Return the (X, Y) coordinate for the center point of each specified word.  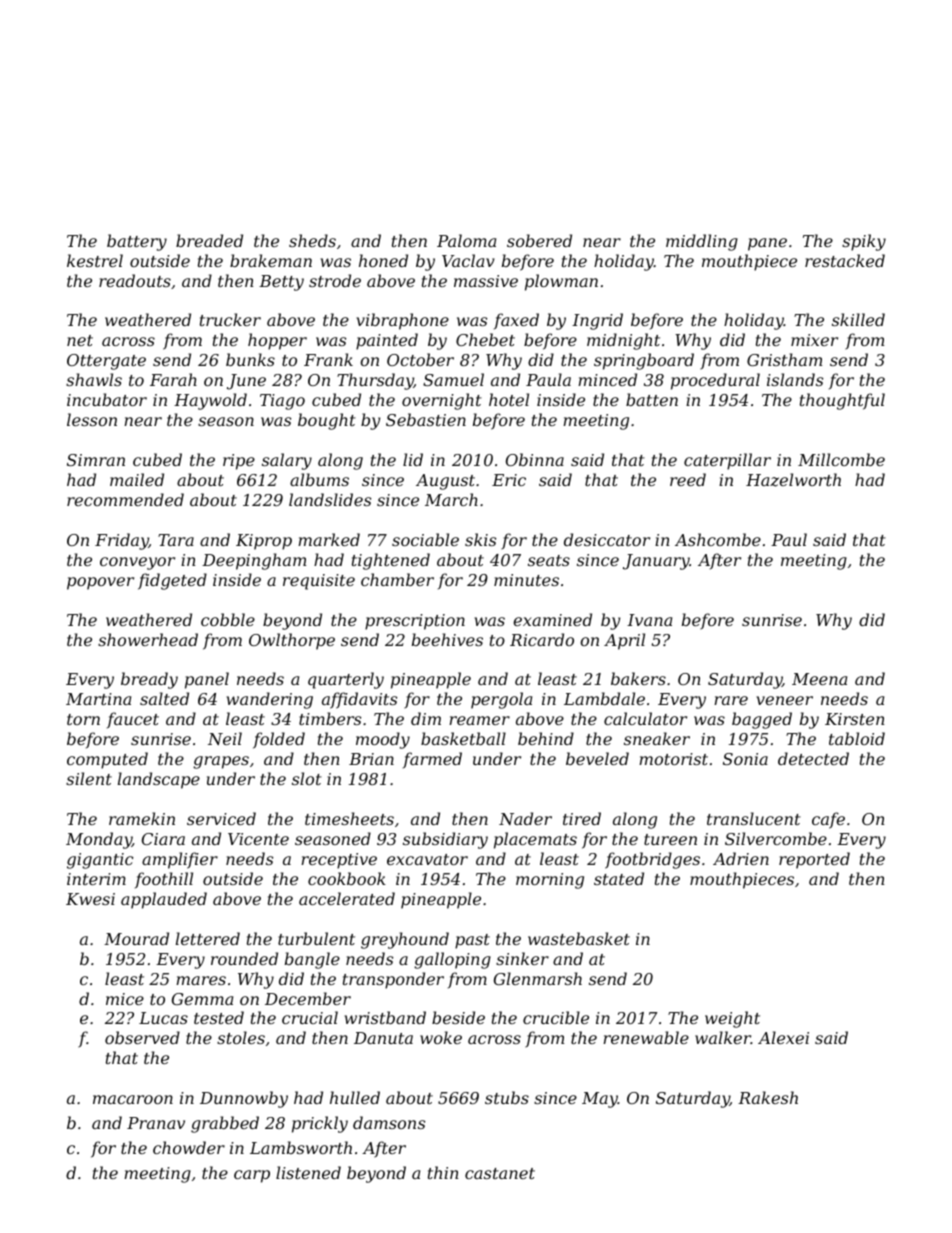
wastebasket (579, 938)
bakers (638, 678)
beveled (597, 758)
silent (89, 778)
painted (387, 341)
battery (137, 242)
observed (142, 1037)
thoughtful (842, 401)
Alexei (783, 1037)
